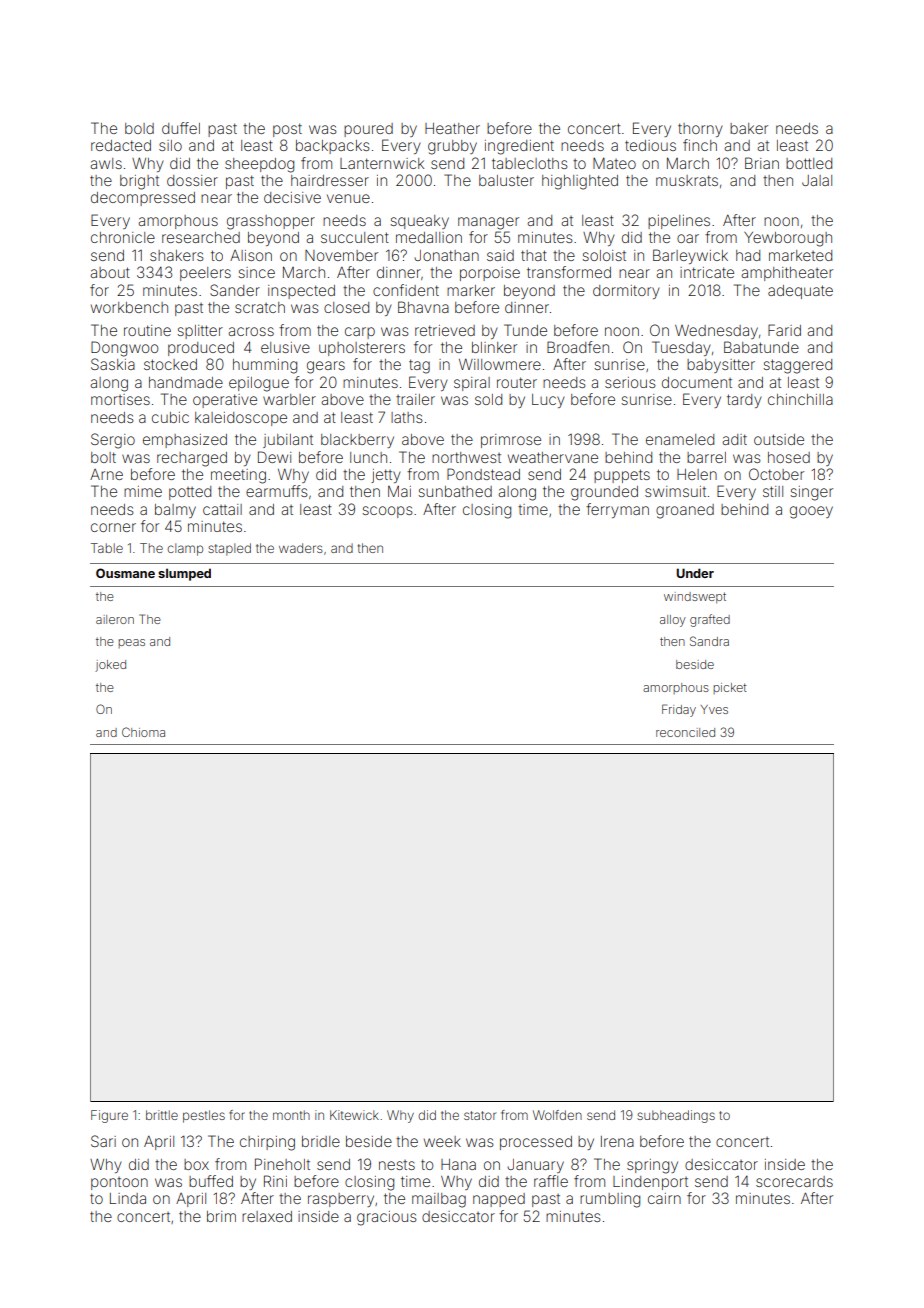  Describe the element at coordinates (113, 527) in the screenshot. I see `corner` at that location.
